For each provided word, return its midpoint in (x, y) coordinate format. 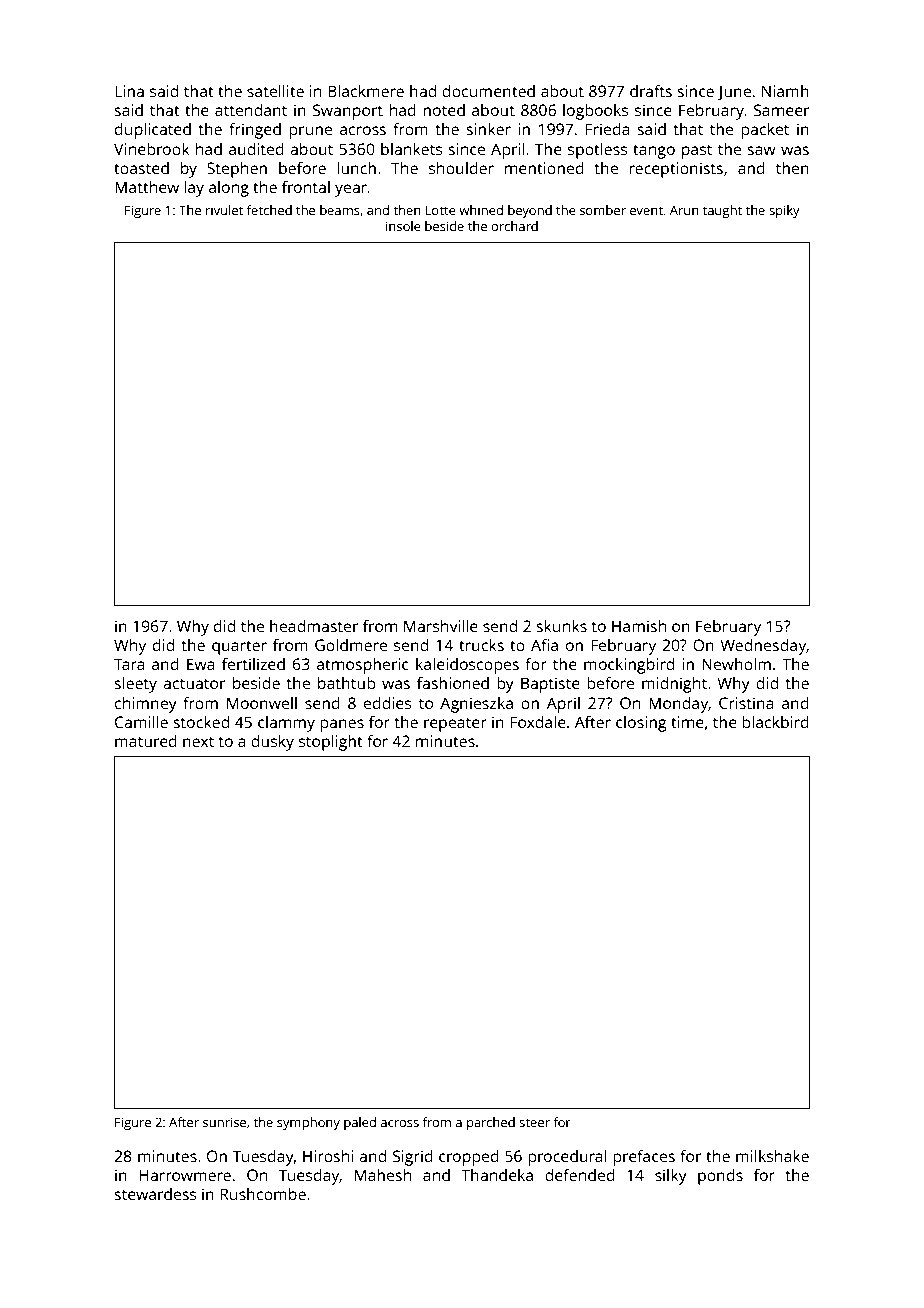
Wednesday (763, 647)
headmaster (314, 626)
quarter (239, 647)
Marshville (441, 626)
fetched (269, 210)
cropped (469, 1158)
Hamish (639, 626)
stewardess (155, 1194)
